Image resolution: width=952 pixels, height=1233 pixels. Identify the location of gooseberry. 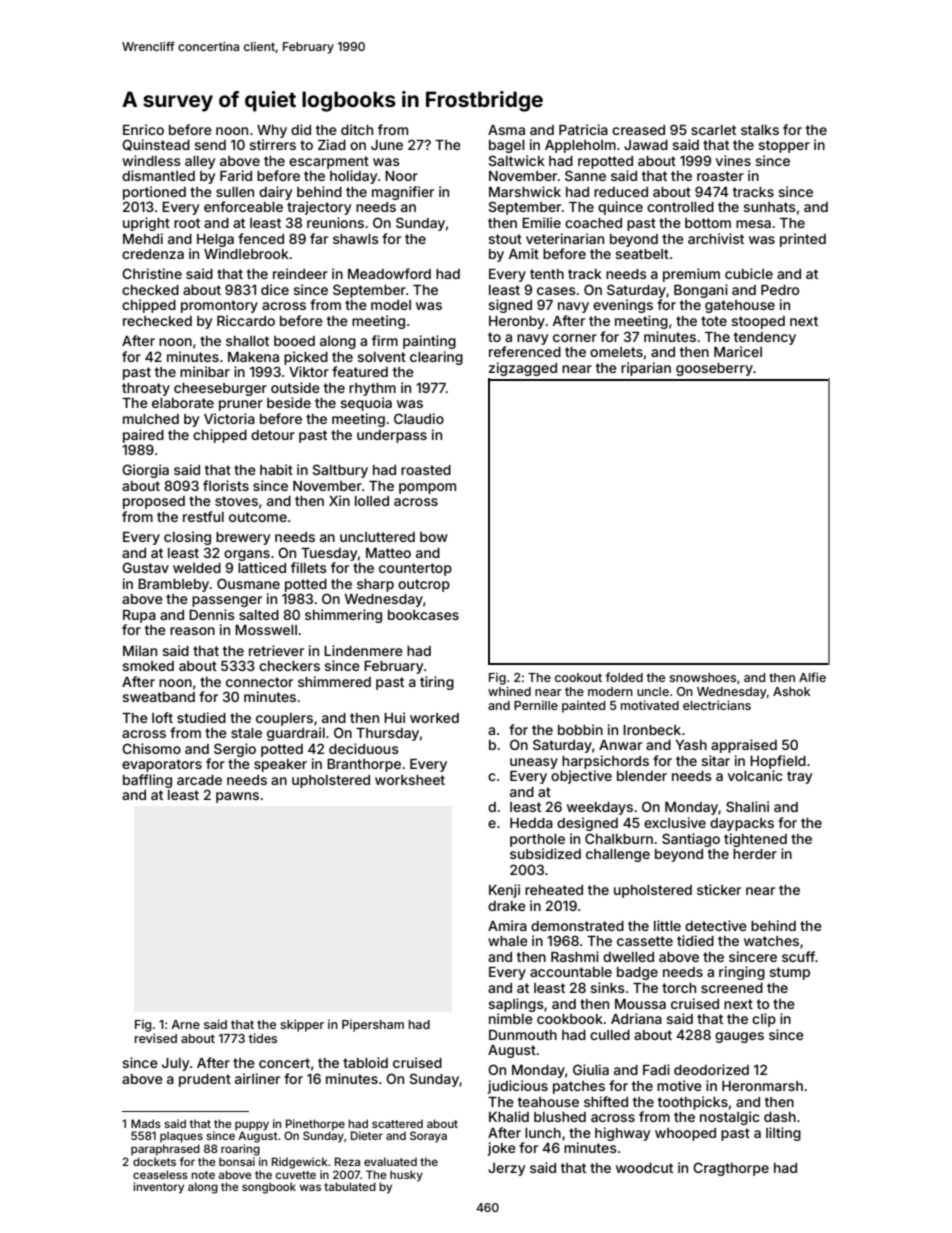
(714, 369).
